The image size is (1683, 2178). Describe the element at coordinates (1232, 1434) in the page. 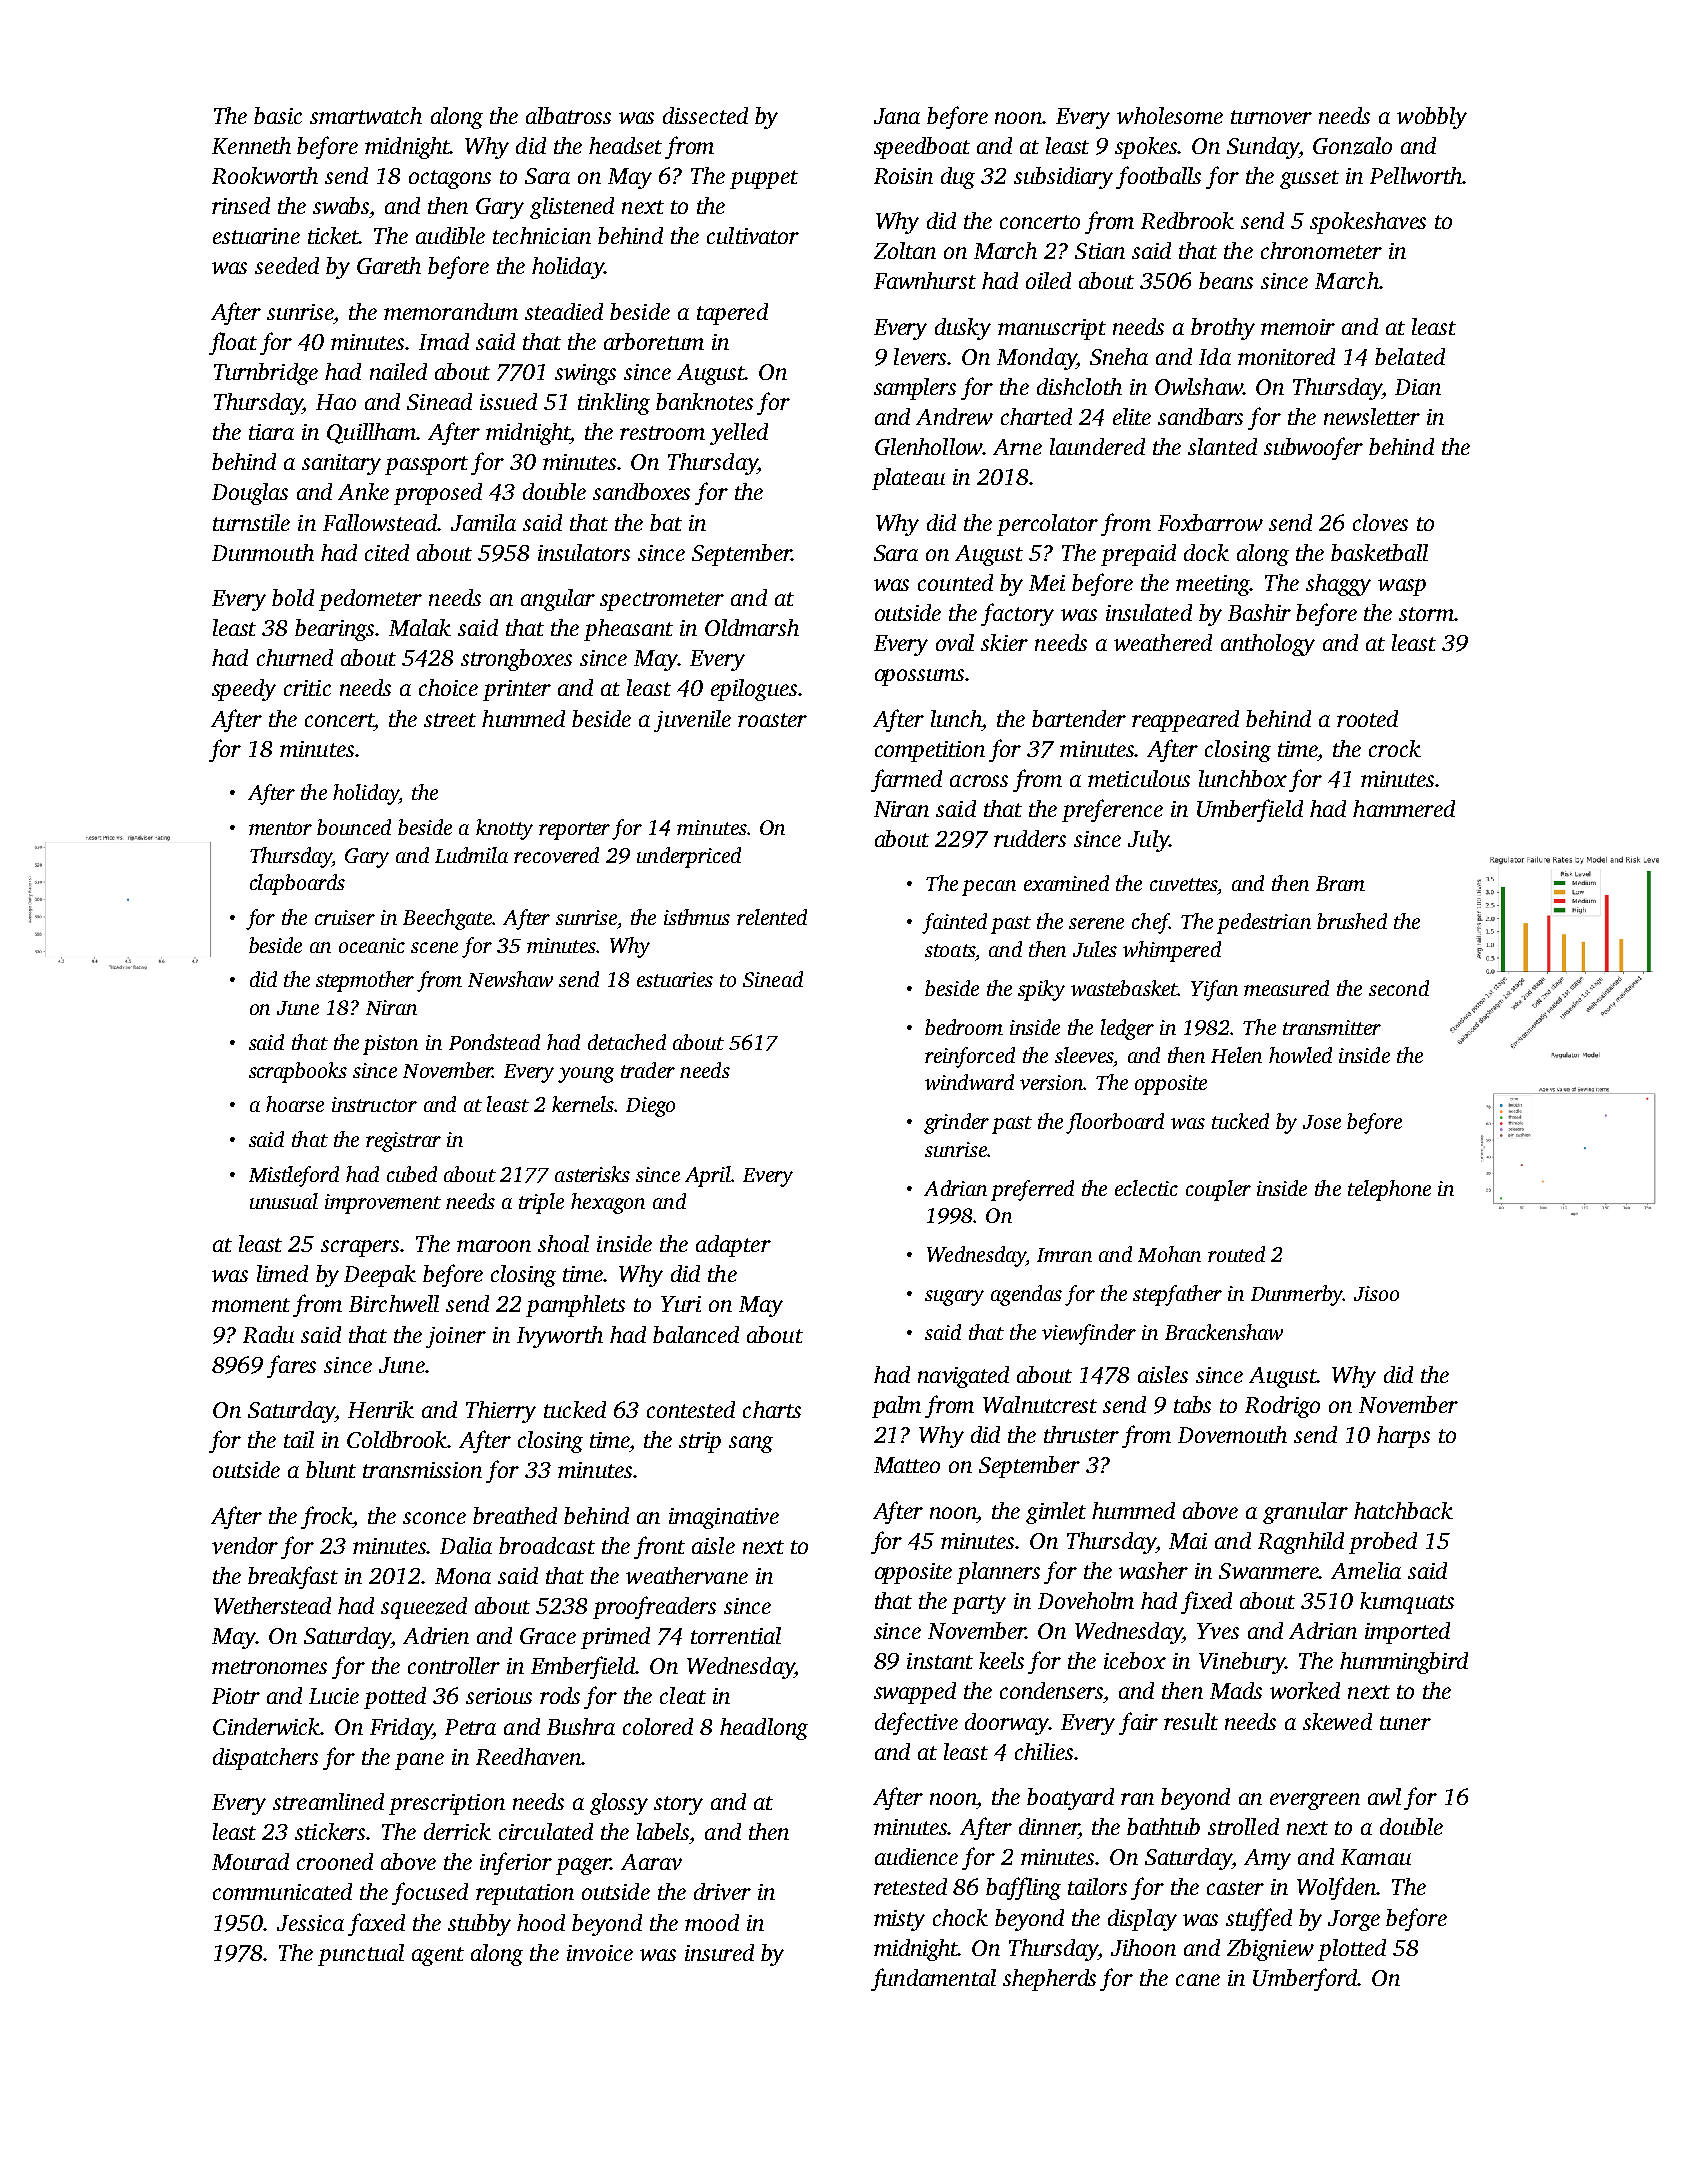

I see `Dovemouth` at that location.
